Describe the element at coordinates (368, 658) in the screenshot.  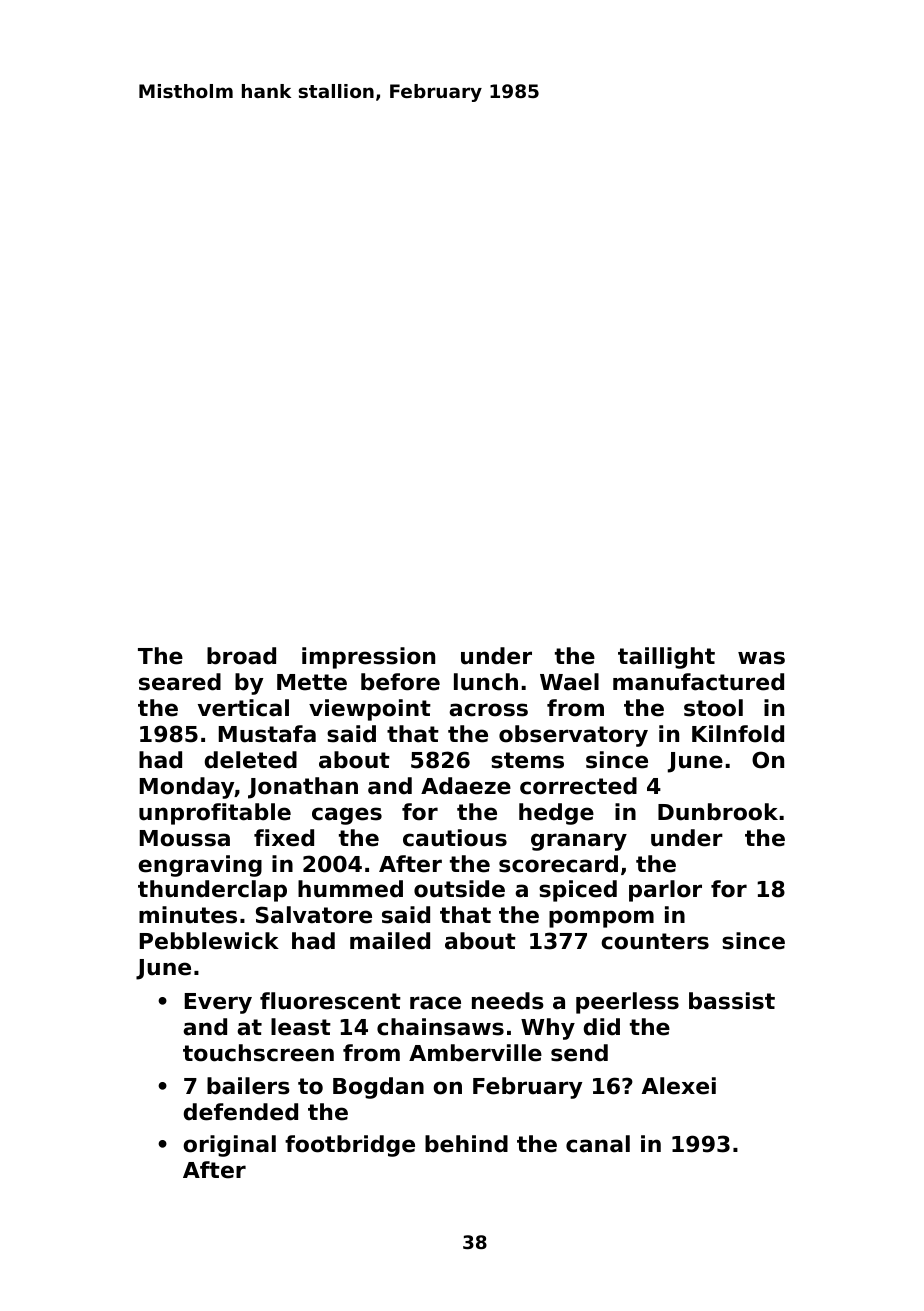
I see `impression` at that location.
